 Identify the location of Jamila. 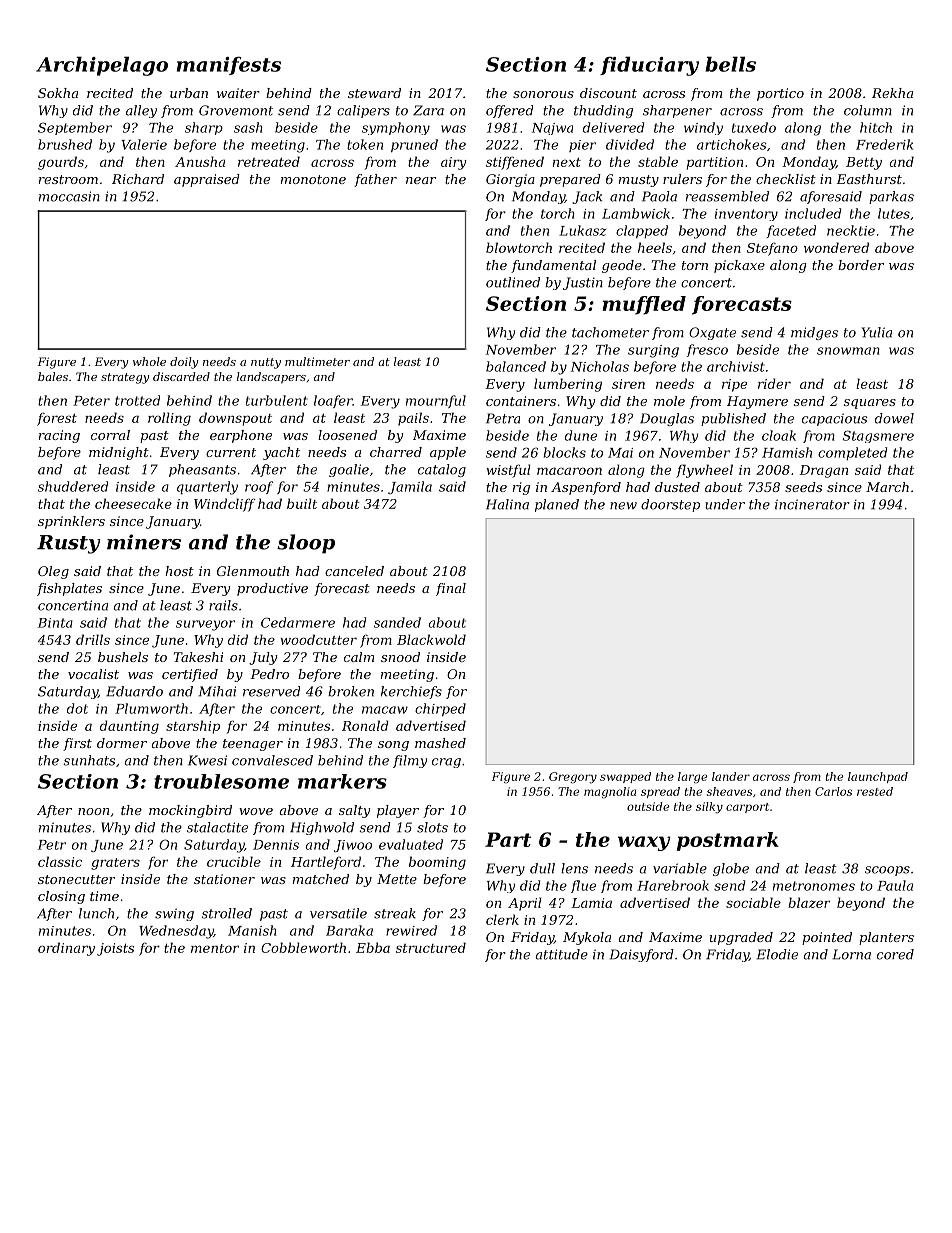
(410, 487).
